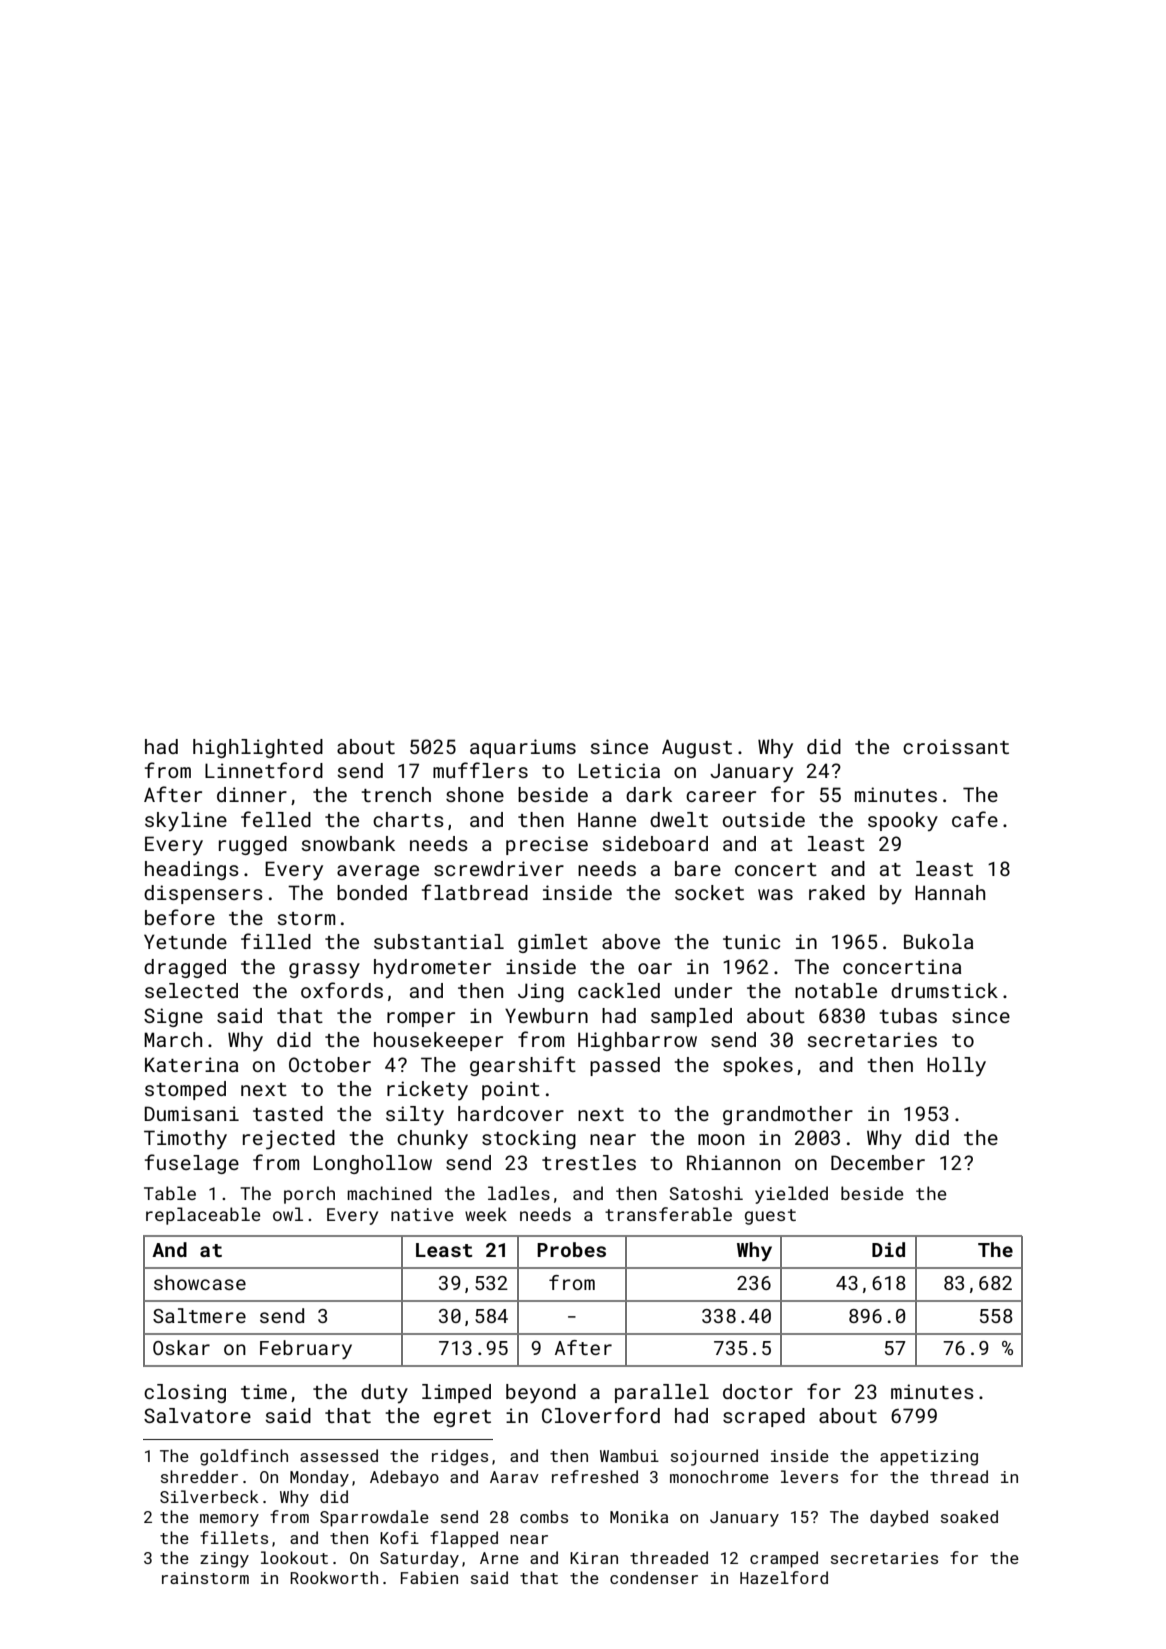  Describe the element at coordinates (594, 1558) in the screenshot. I see `Kiran` at that location.
